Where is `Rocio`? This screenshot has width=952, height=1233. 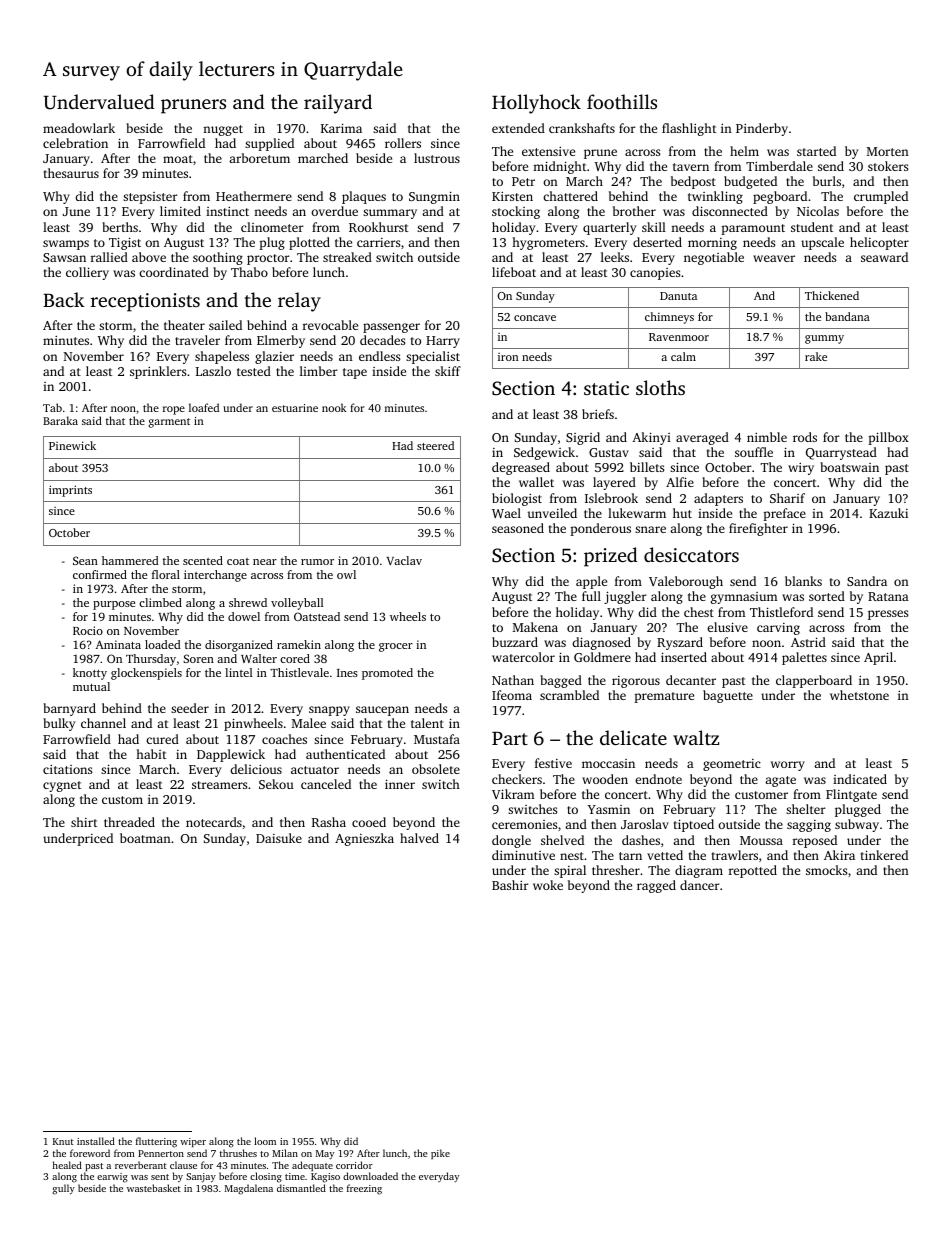
Rocio is located at coordinates (88, 630).
